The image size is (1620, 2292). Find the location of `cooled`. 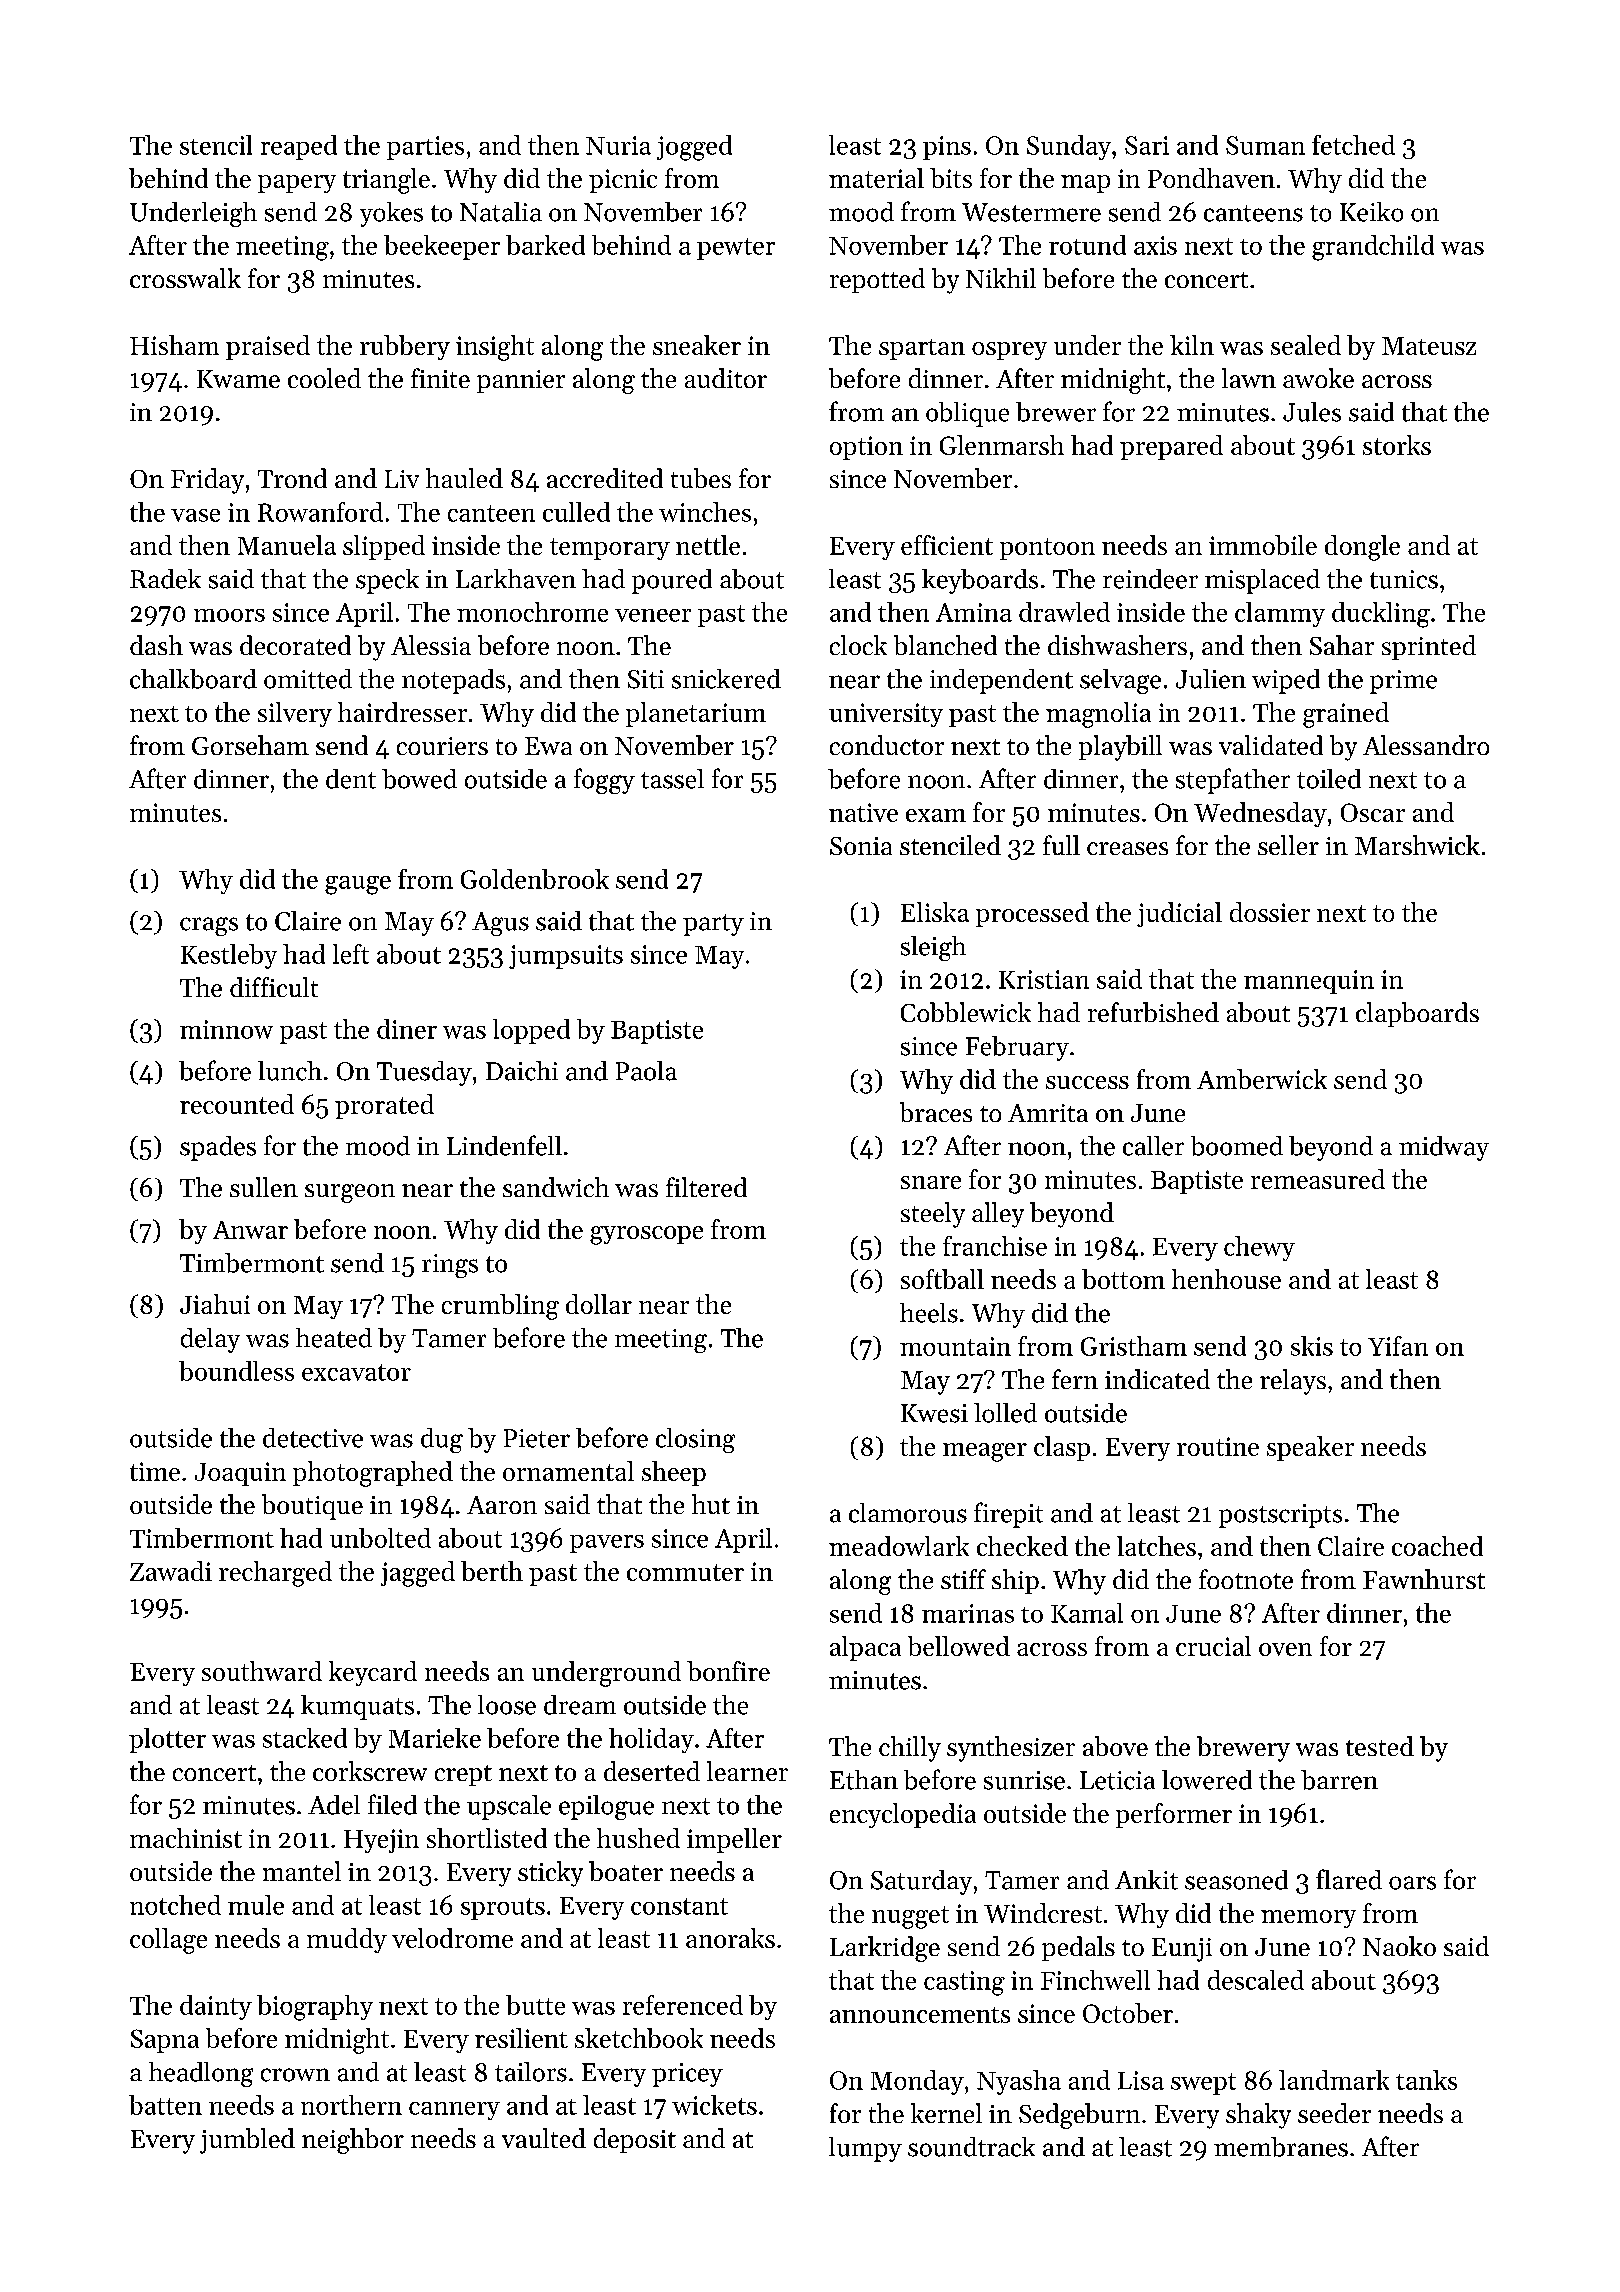

cooled is located at coordinates (324, 378).
